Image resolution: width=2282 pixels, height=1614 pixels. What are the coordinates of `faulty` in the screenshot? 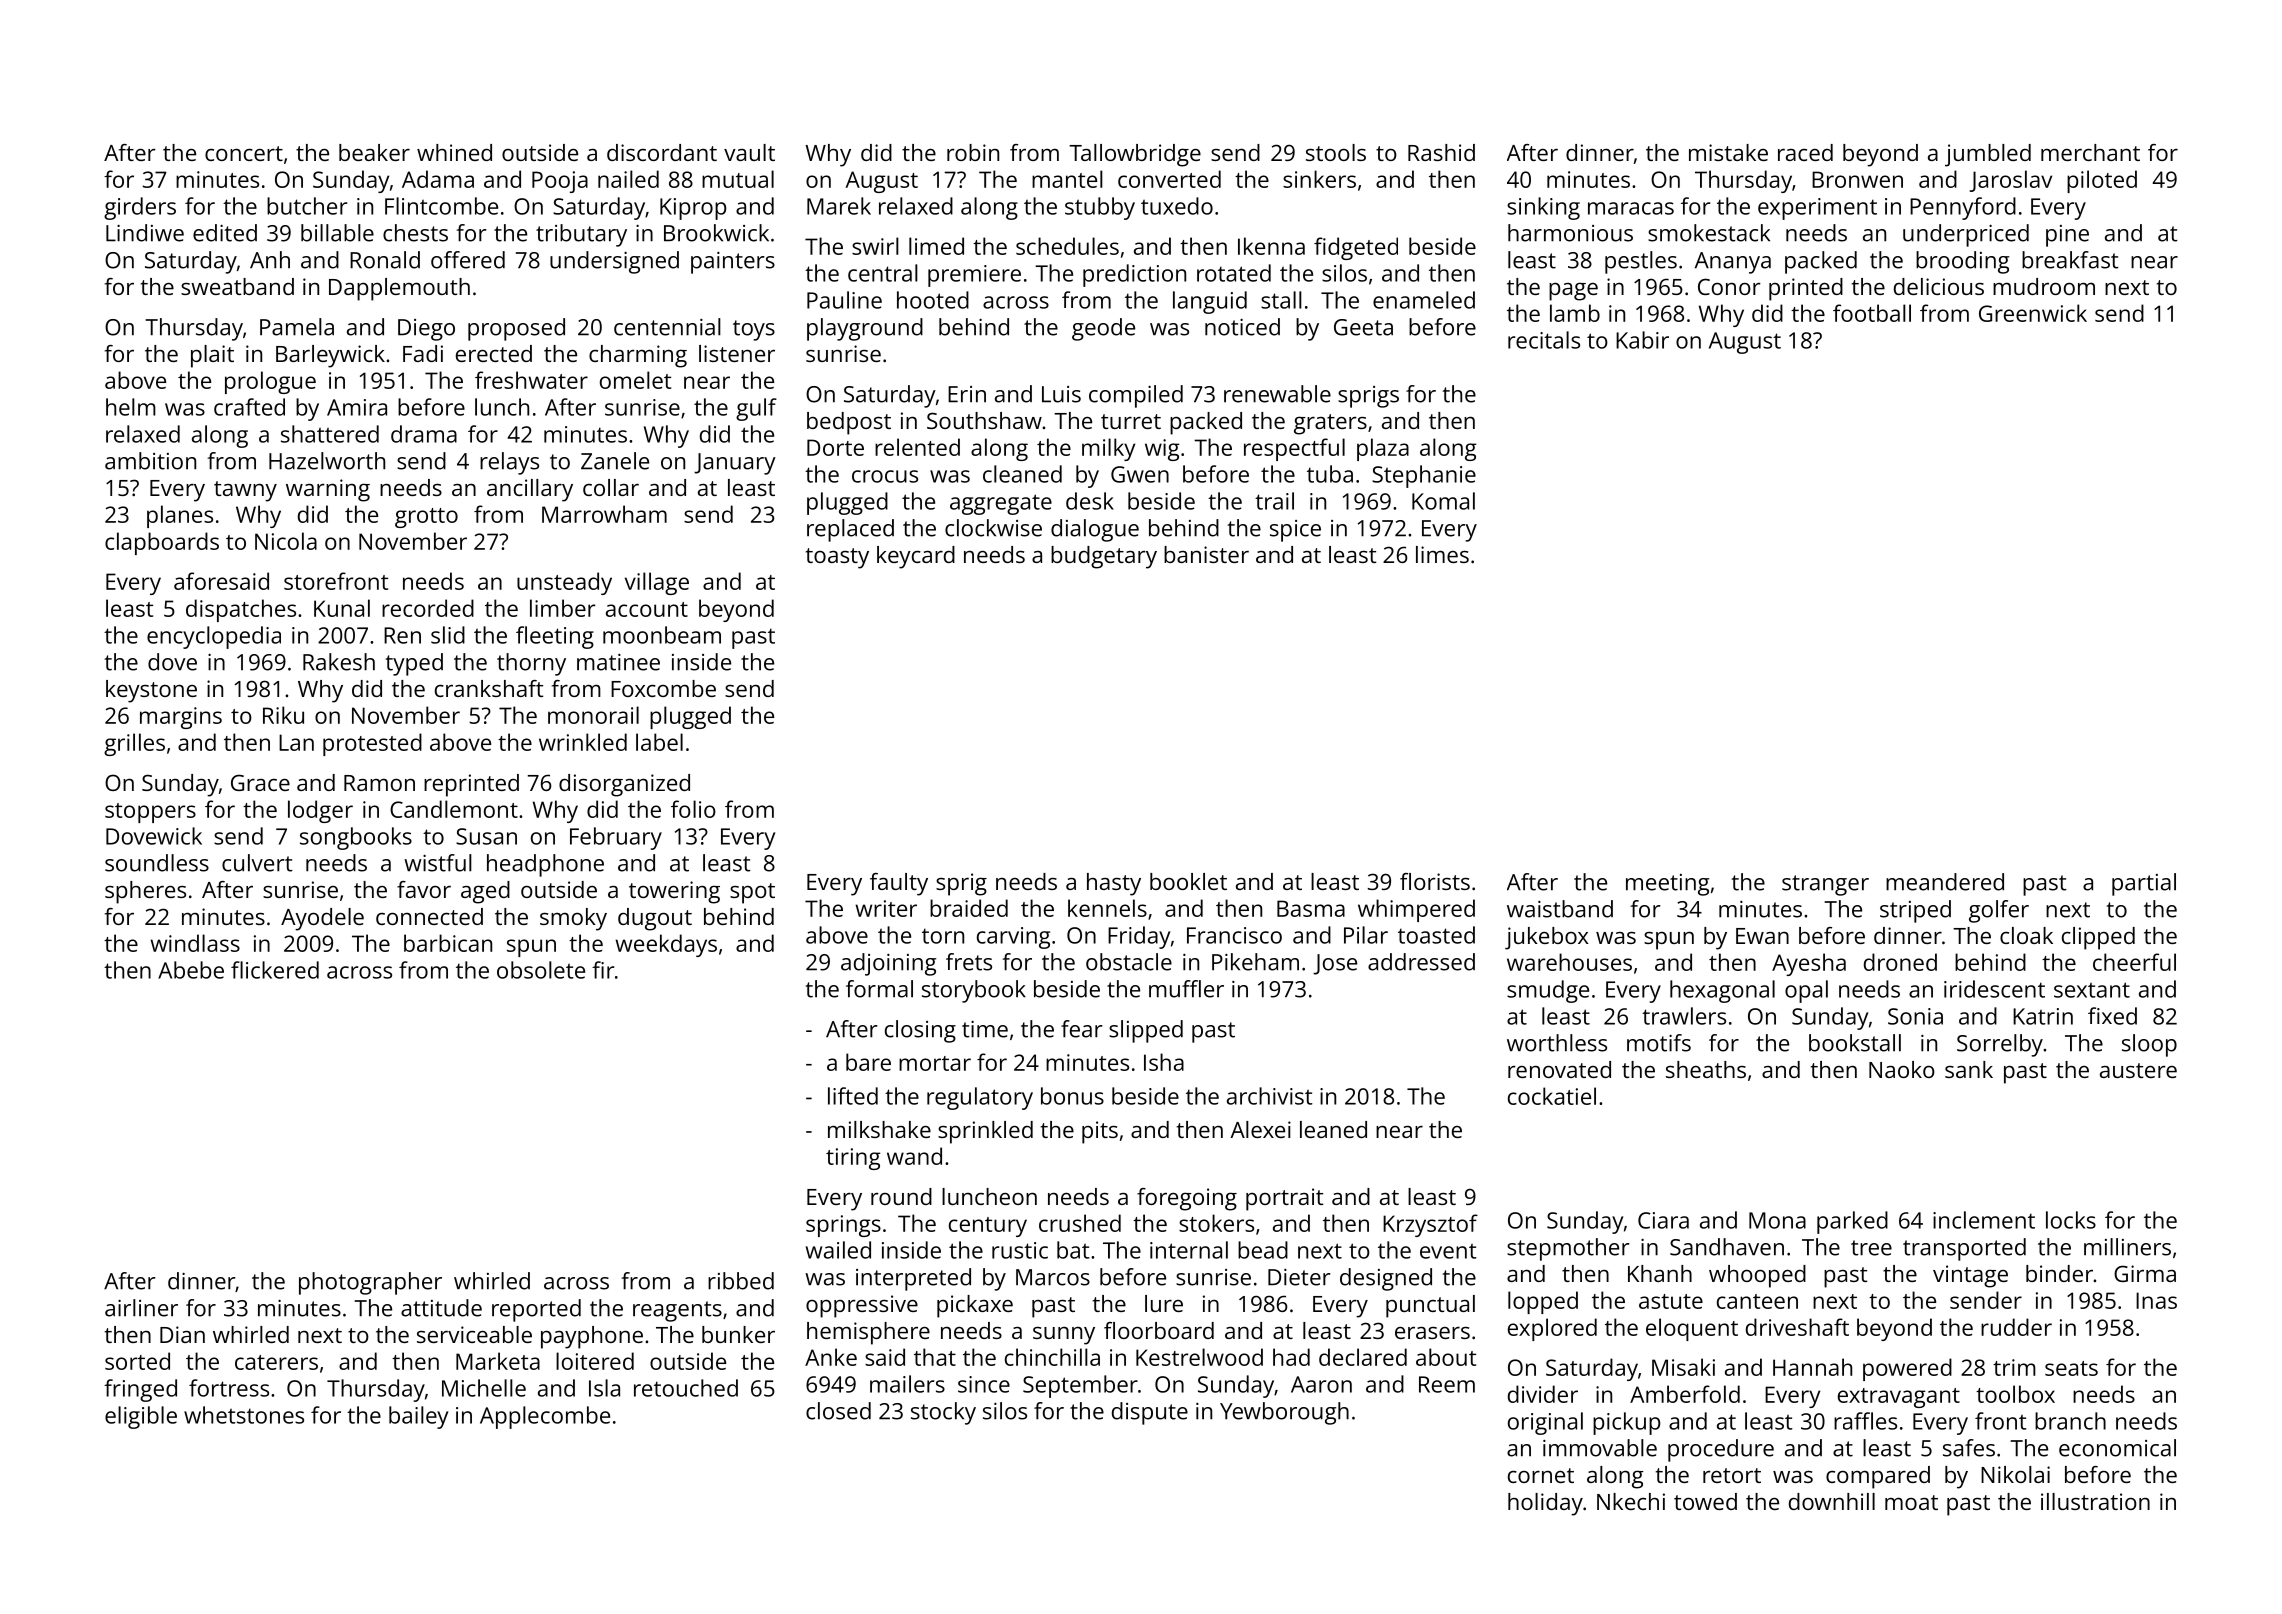 It's located at (899, 884).
